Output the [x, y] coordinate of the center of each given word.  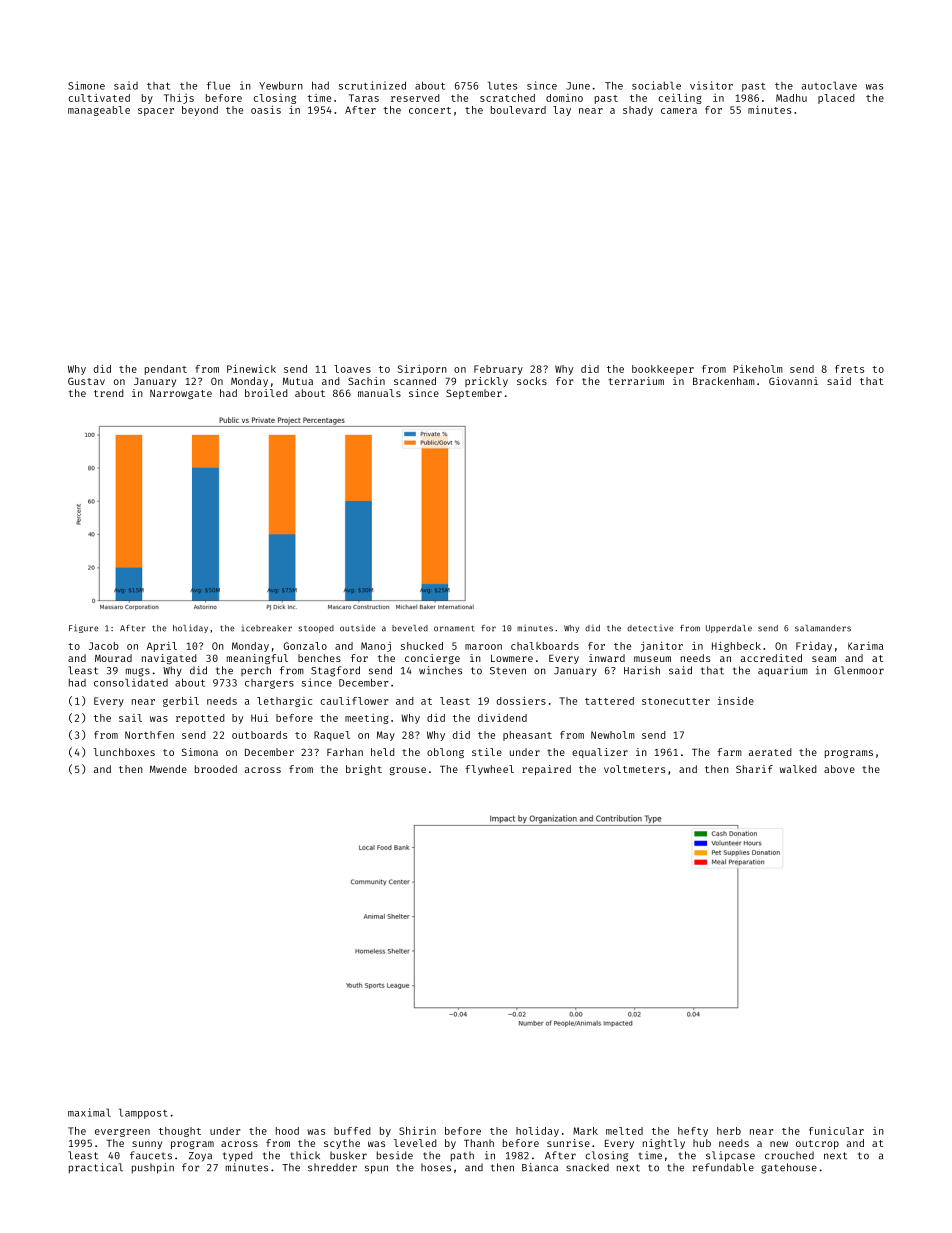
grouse [408, 771]
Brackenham [724, 381]
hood [287, 1131]
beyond [200, 111]
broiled [266, 393]
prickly [486, 382]
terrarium [636, 381]
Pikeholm [758, 369]
